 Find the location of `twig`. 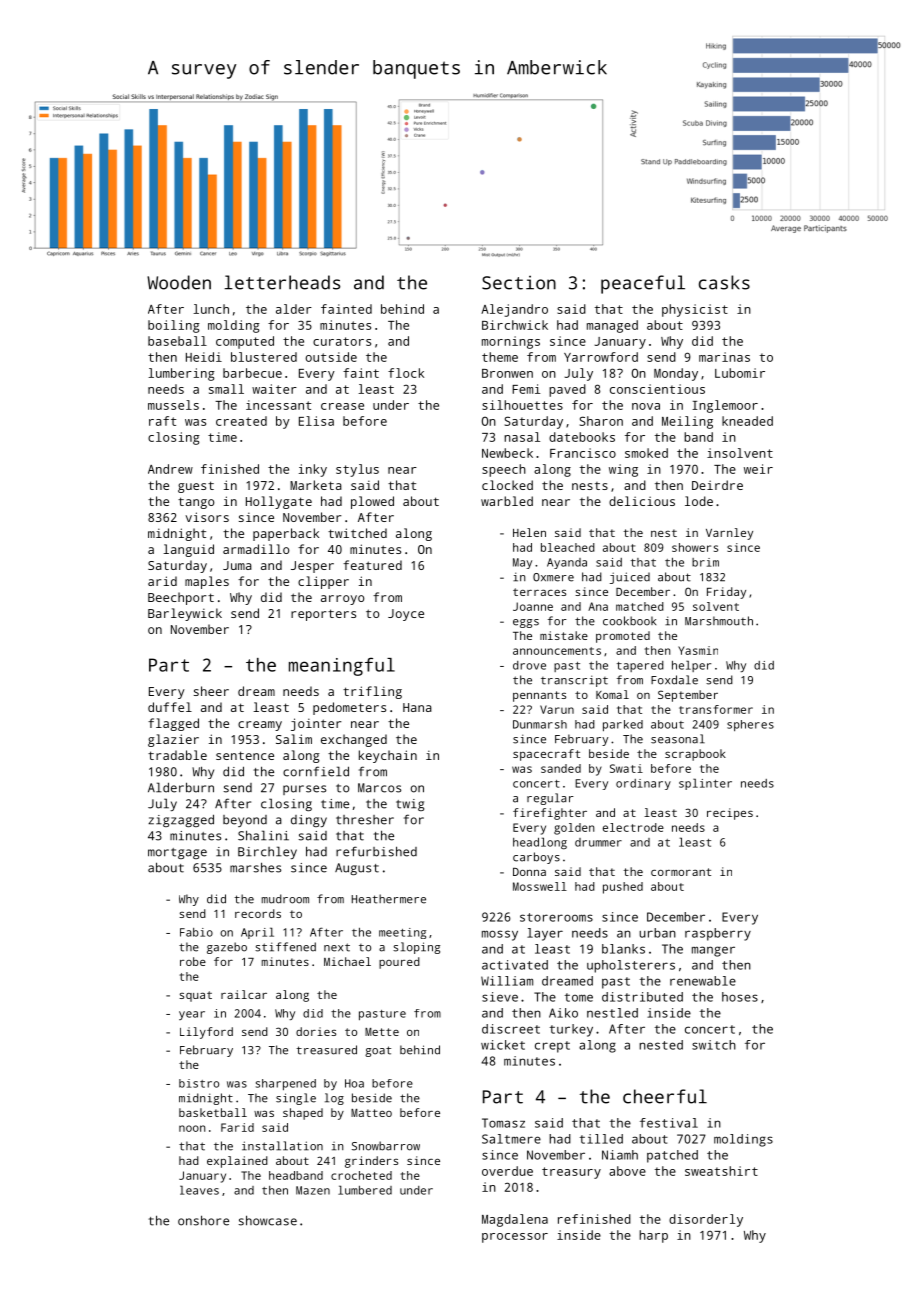

twig is located at coordinates (410, 805).
